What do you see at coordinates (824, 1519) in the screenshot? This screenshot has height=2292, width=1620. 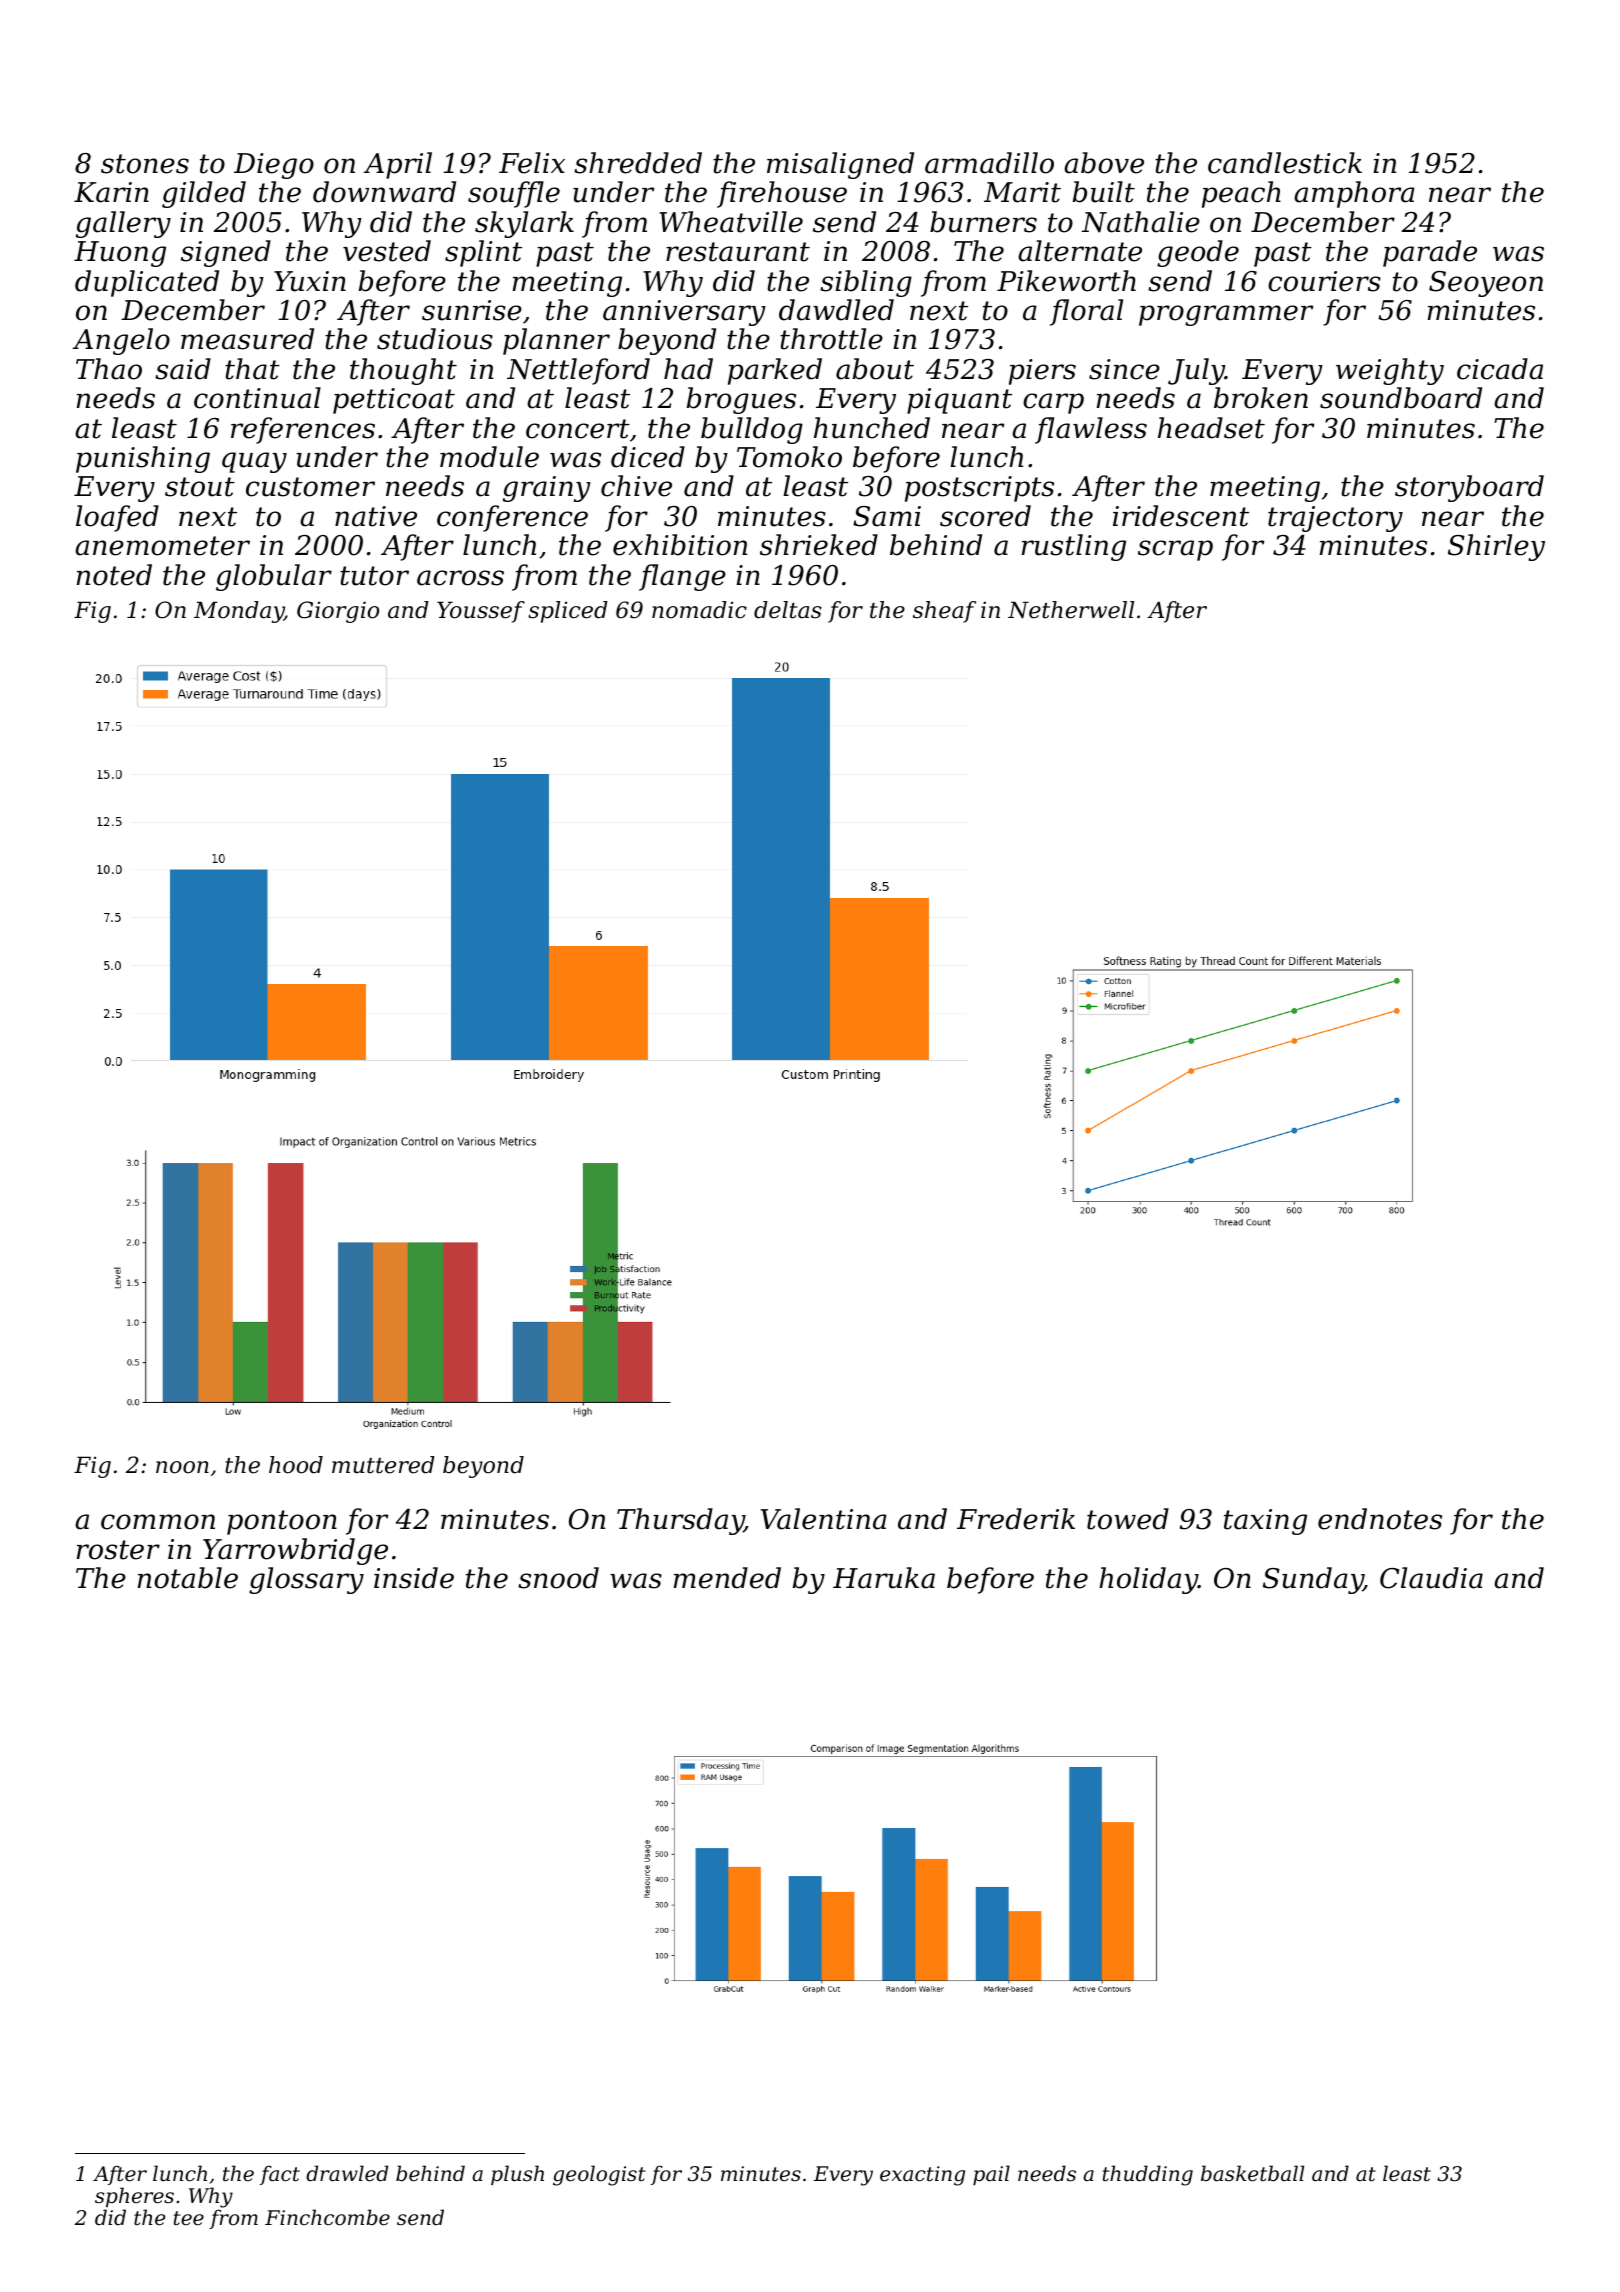 I see `Valentina` at bounding box center [824, 1519].
